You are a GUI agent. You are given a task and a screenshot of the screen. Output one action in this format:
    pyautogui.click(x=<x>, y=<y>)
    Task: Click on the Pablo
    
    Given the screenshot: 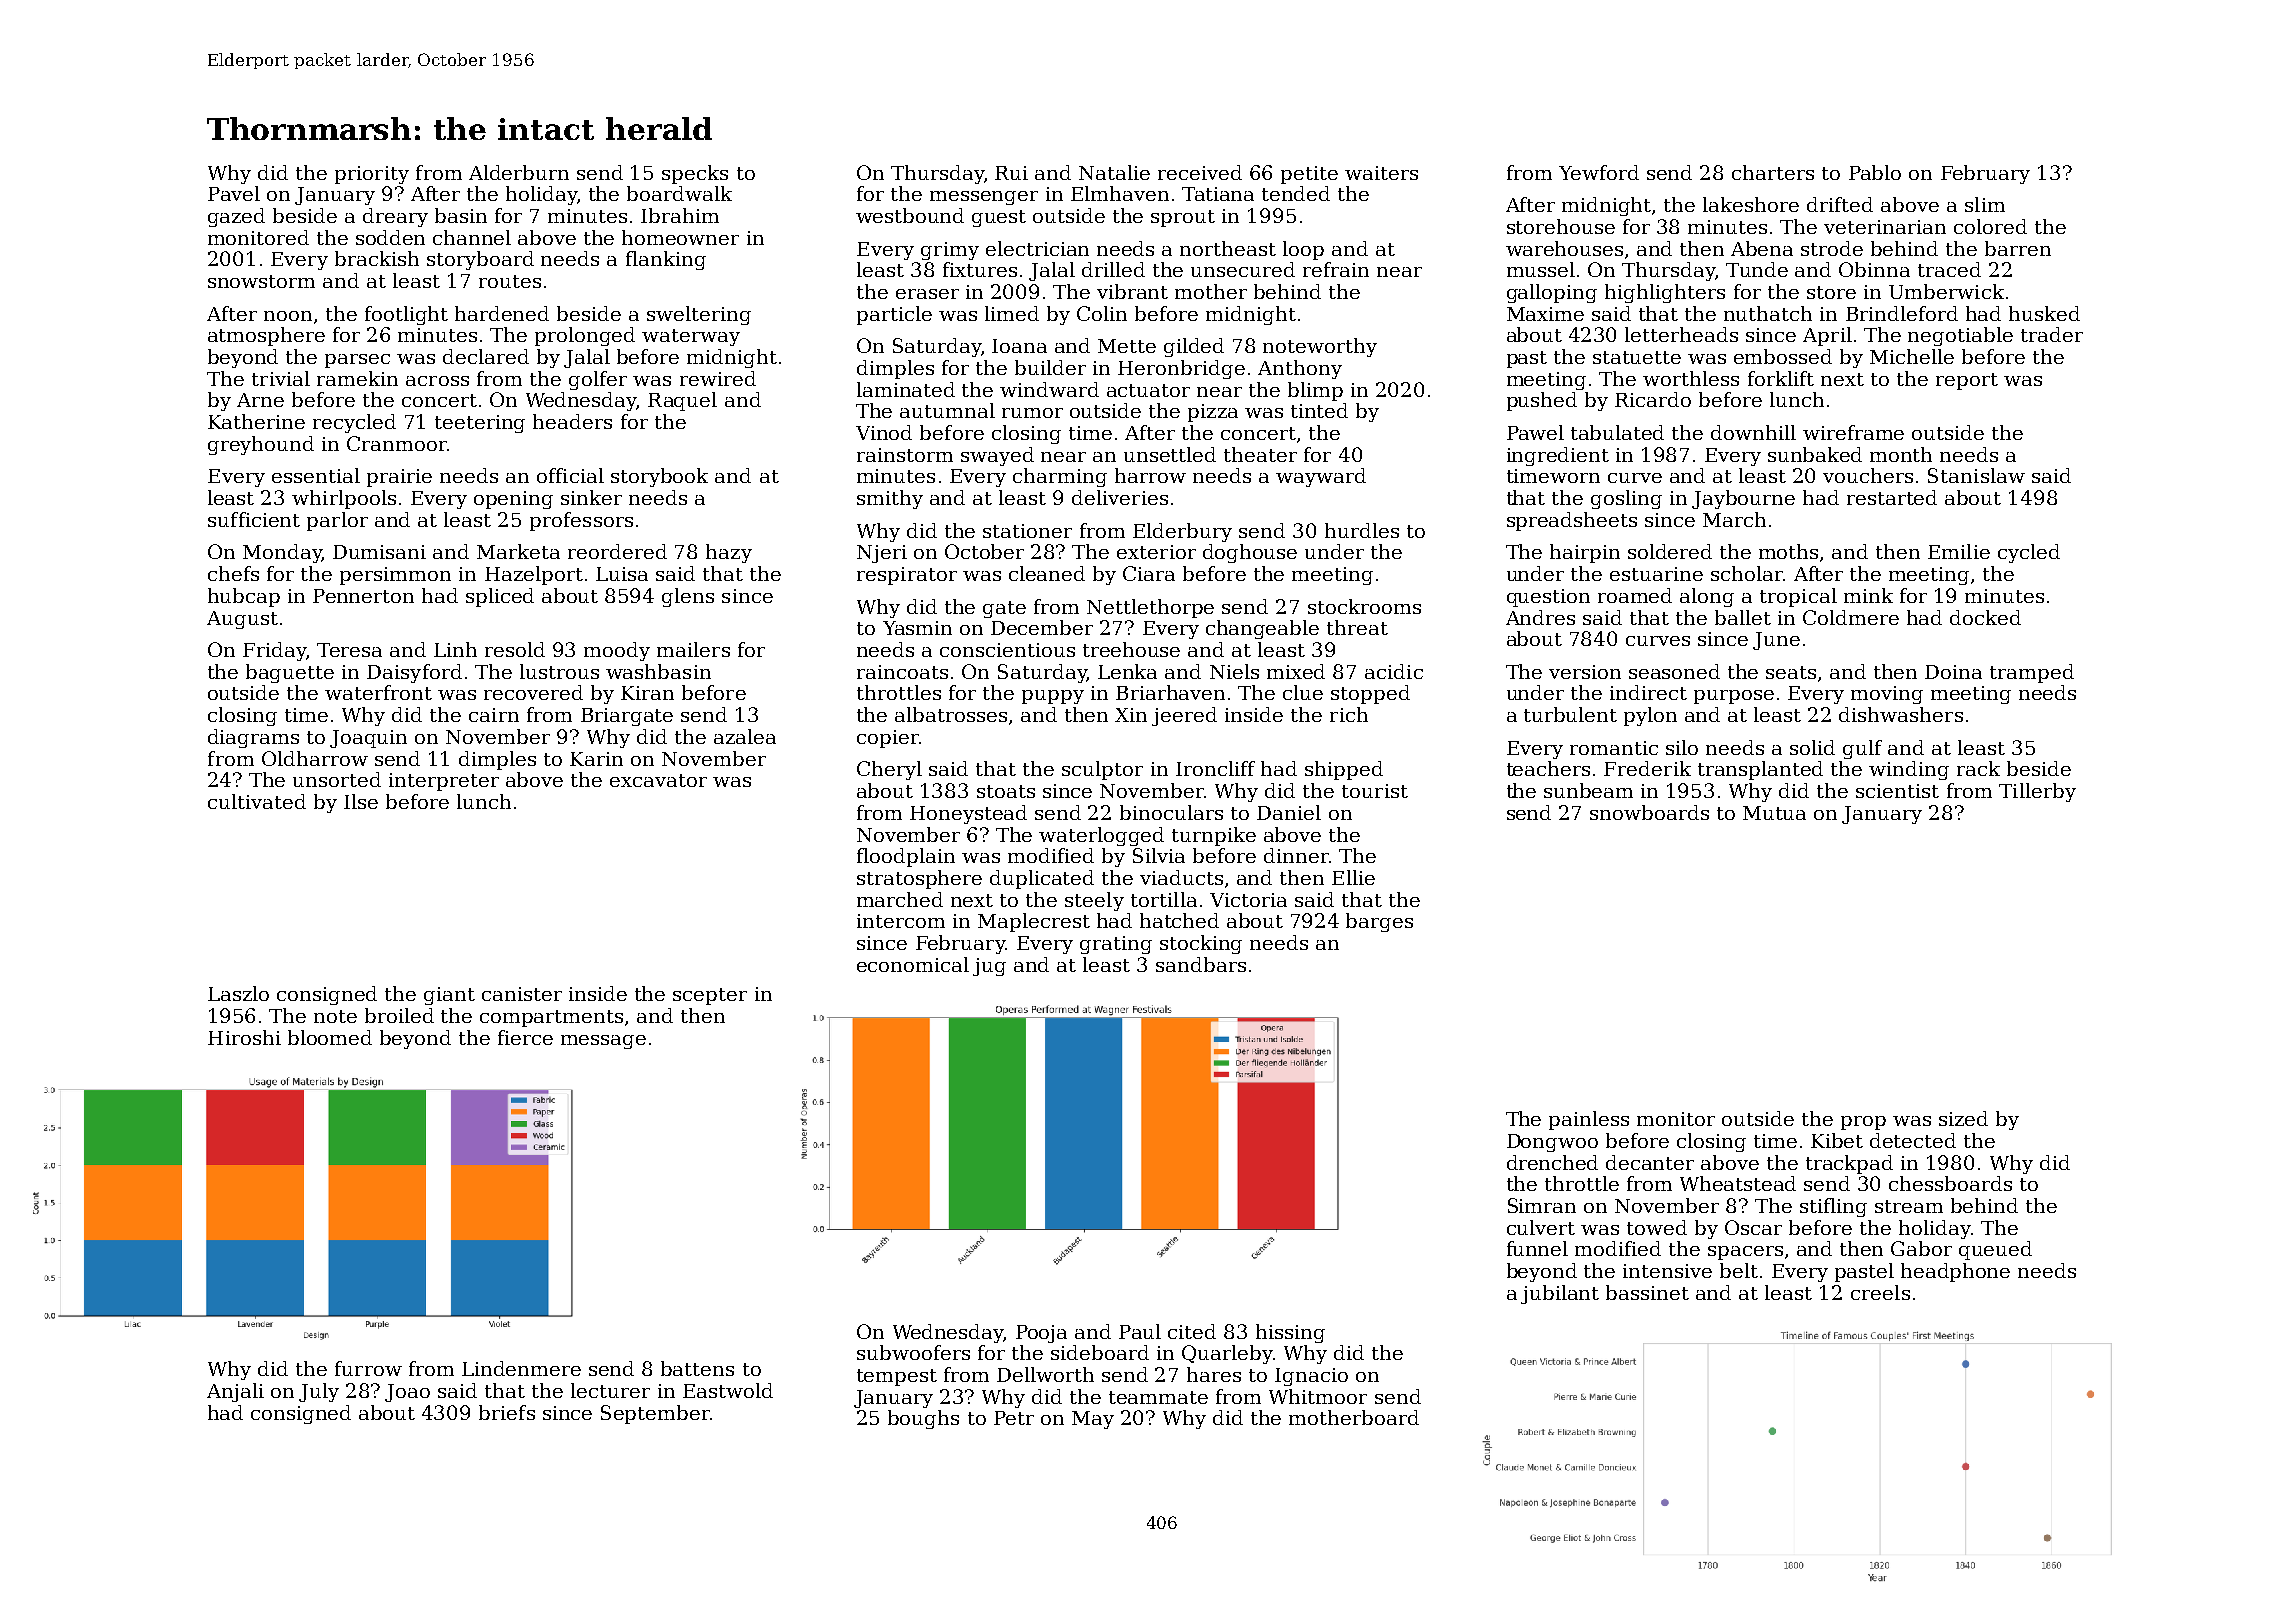 What is the action you would take?
    pyautogui.click(x=1875, y=172)
